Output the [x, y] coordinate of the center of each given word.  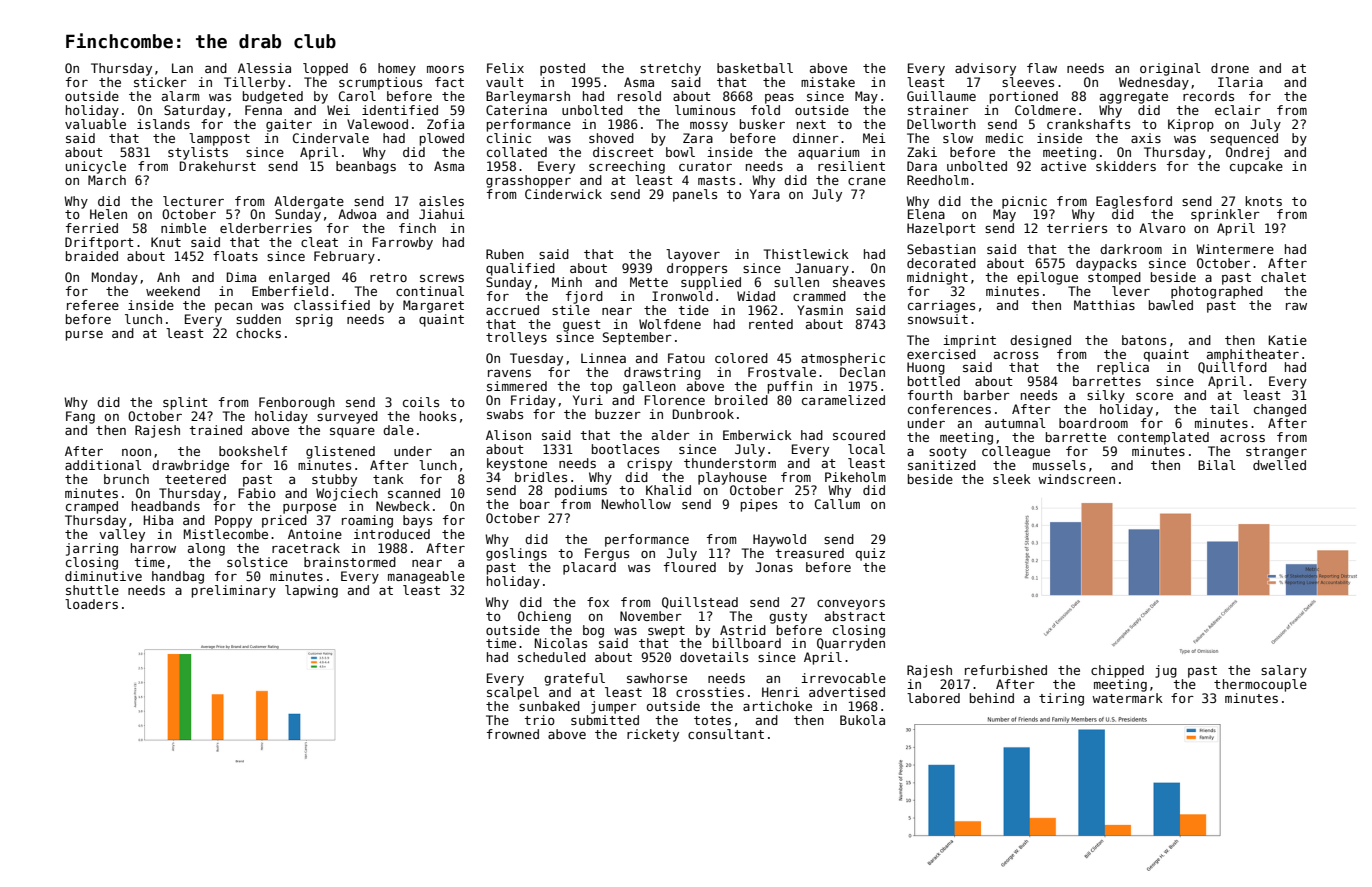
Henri [781, 692]
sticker [160, 82]
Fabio [257, 493]
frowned [513, 734]
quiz [870, 554]
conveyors [851, 605]
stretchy [670, 69]
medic [1004, 138]
